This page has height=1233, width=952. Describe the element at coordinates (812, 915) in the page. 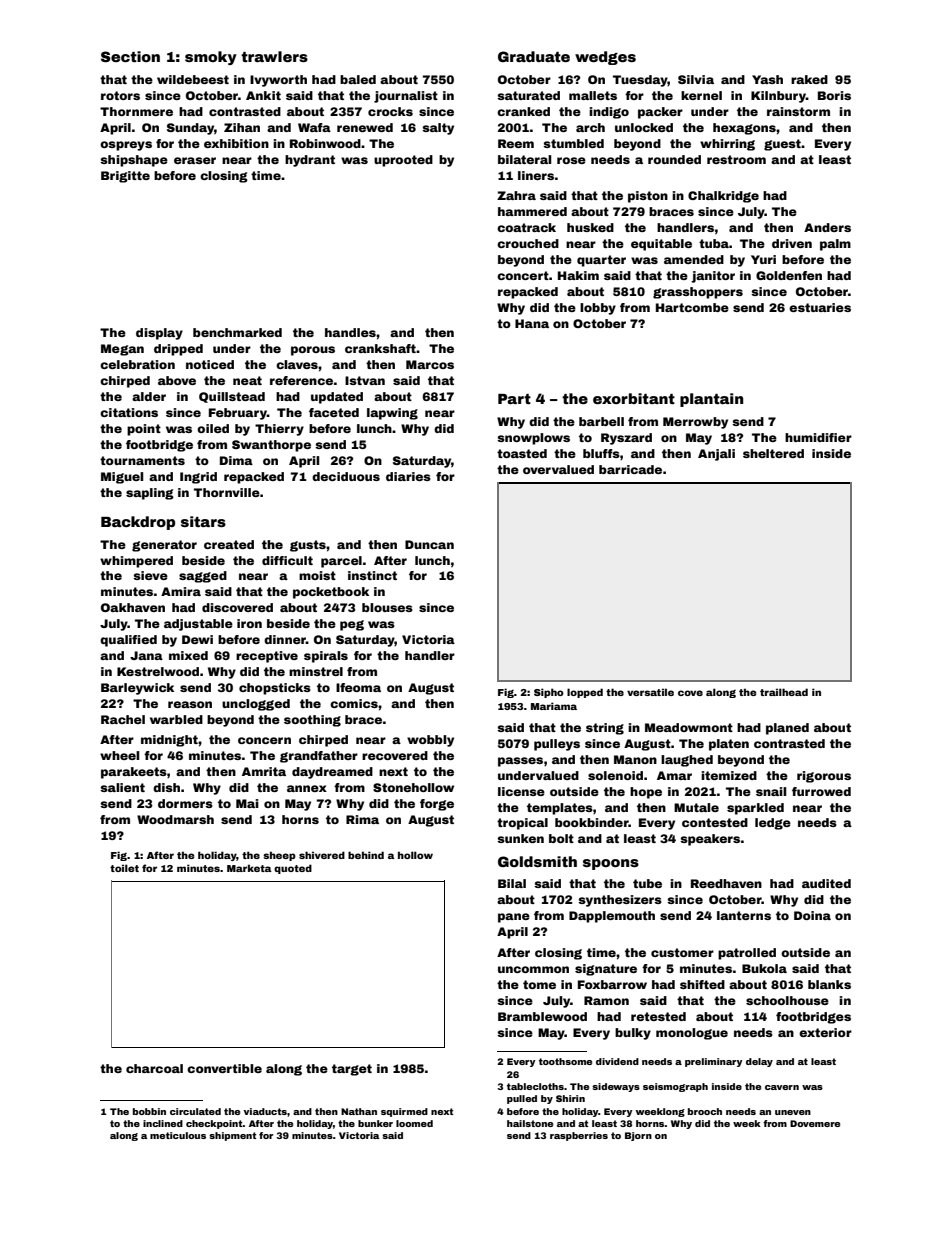

I see `Doina` at that location.
